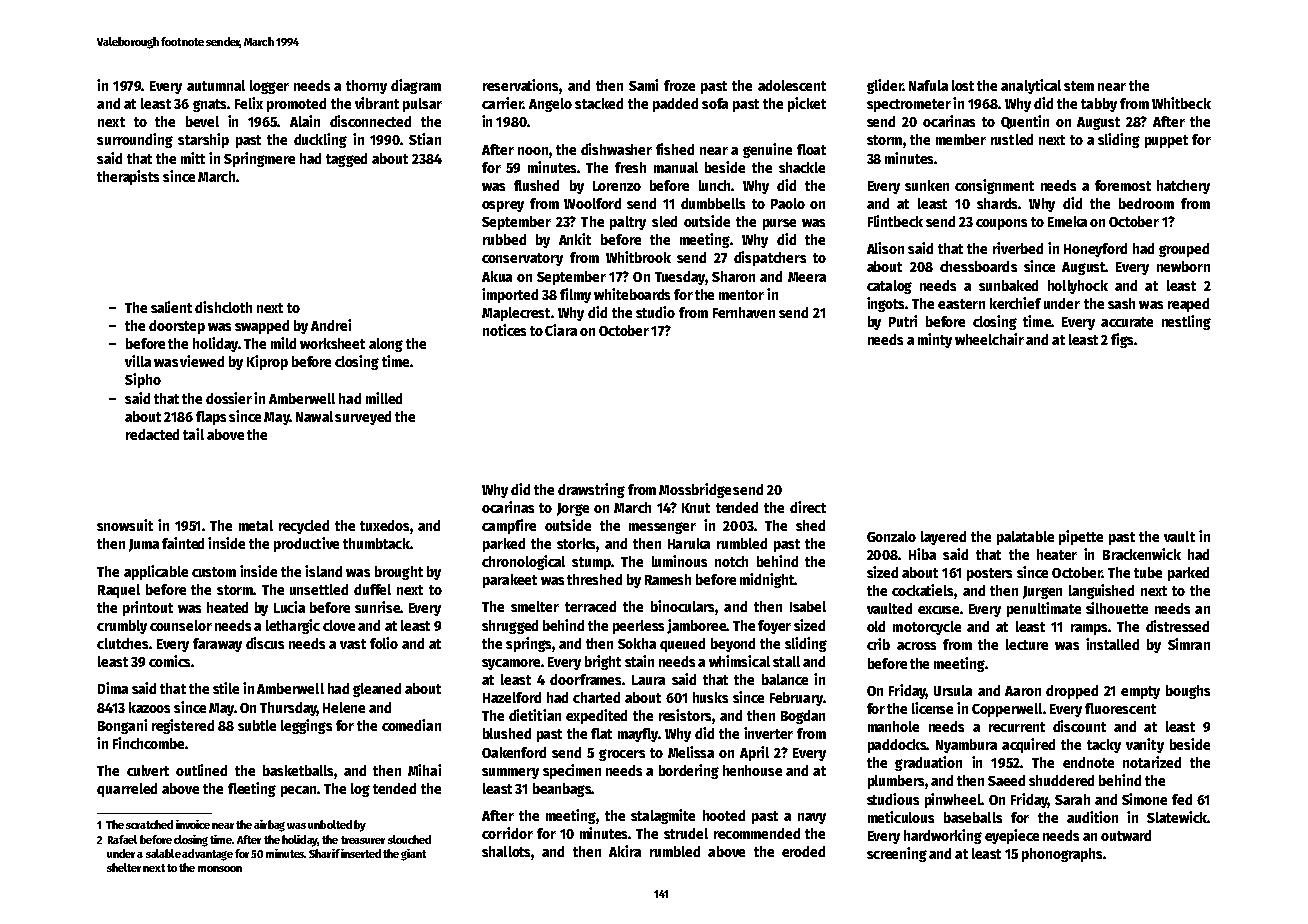  Describe the element at coordinates (686, 833) in the screenshot. I see `strudel` at that location.
